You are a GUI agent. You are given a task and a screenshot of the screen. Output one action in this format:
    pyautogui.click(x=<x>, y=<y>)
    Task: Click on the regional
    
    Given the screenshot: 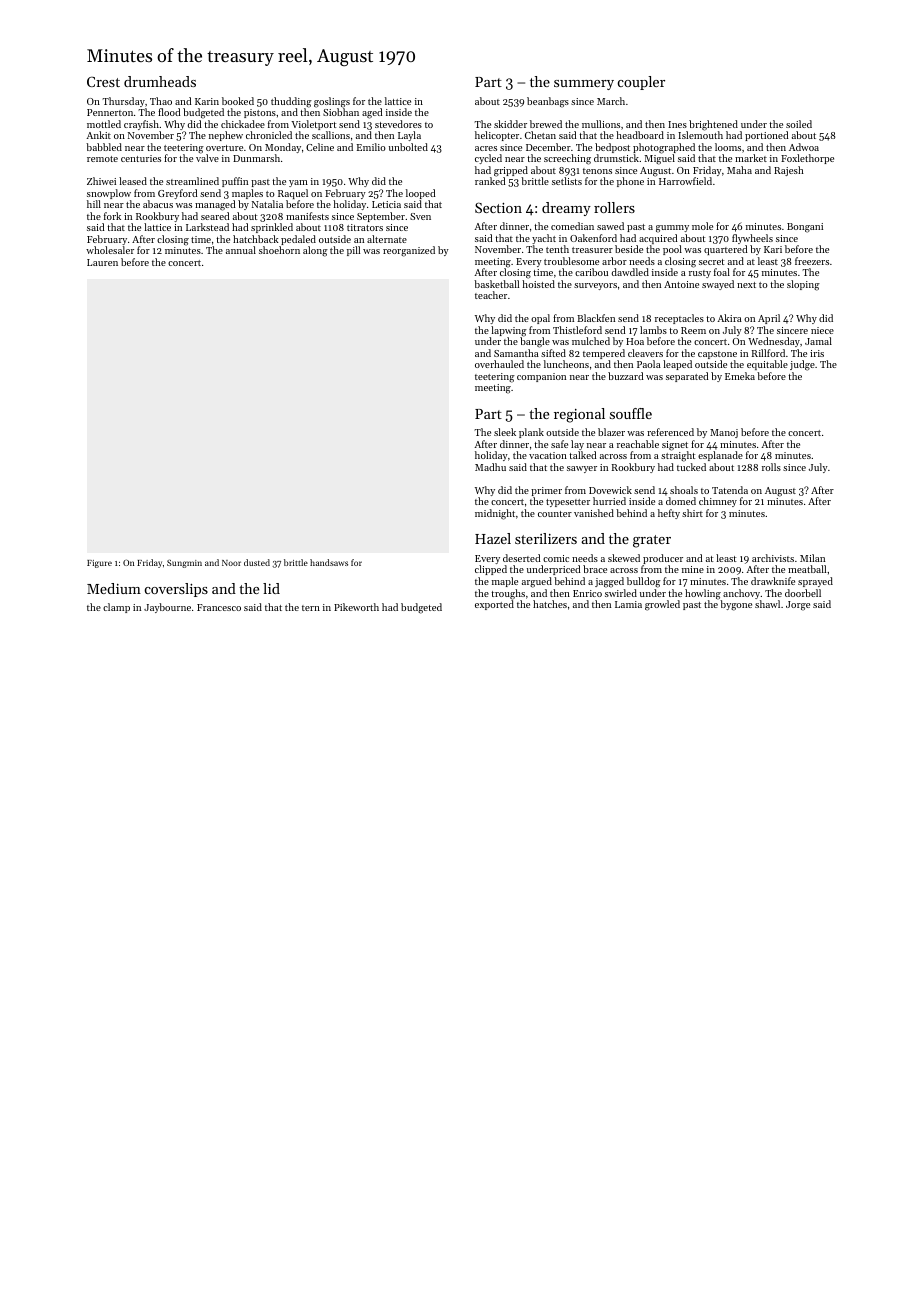 What is the action you would take?
    pyautogui.click(x=579, y=415)
